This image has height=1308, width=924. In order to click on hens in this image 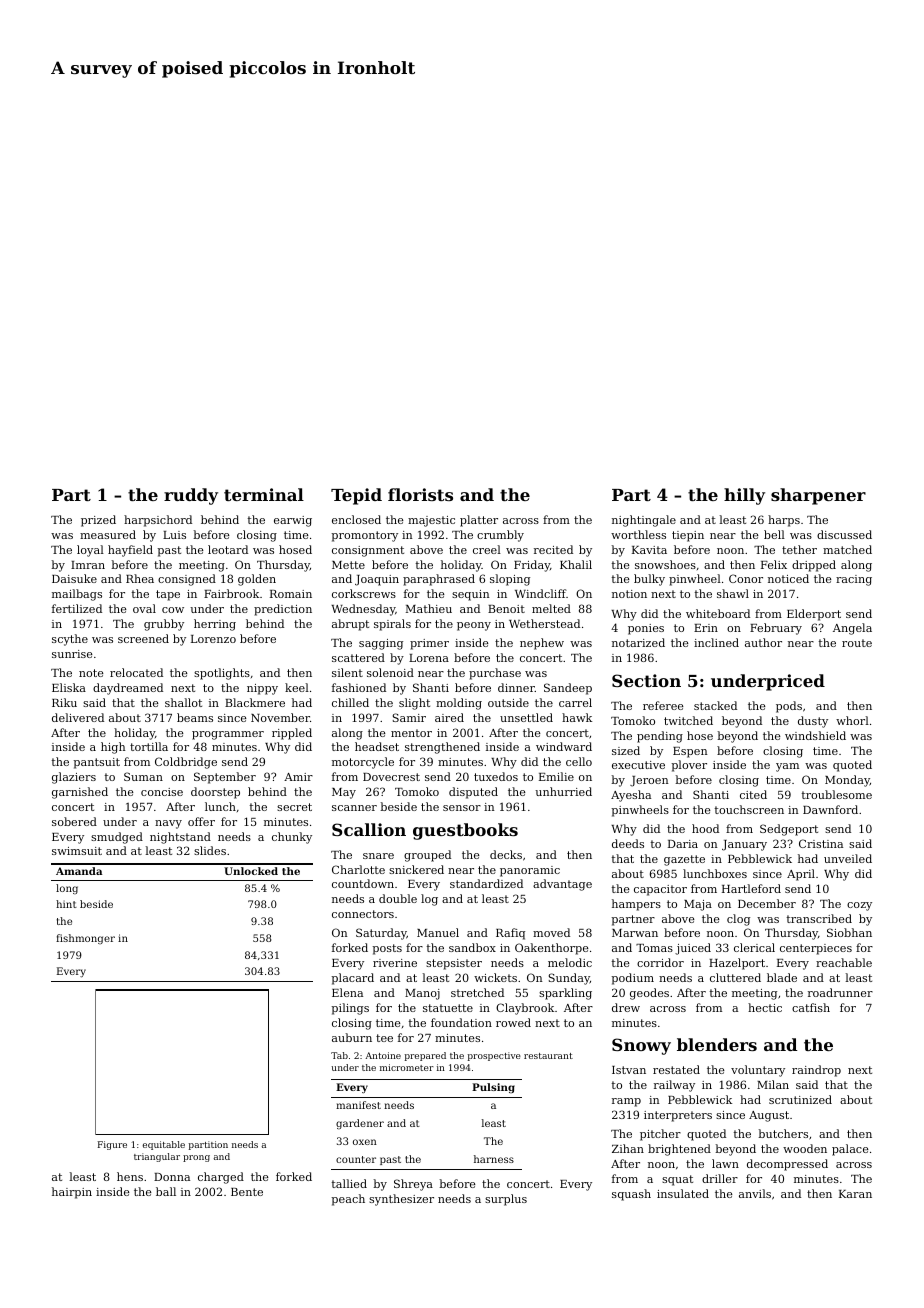, I will do `click(130, 1176)`.
